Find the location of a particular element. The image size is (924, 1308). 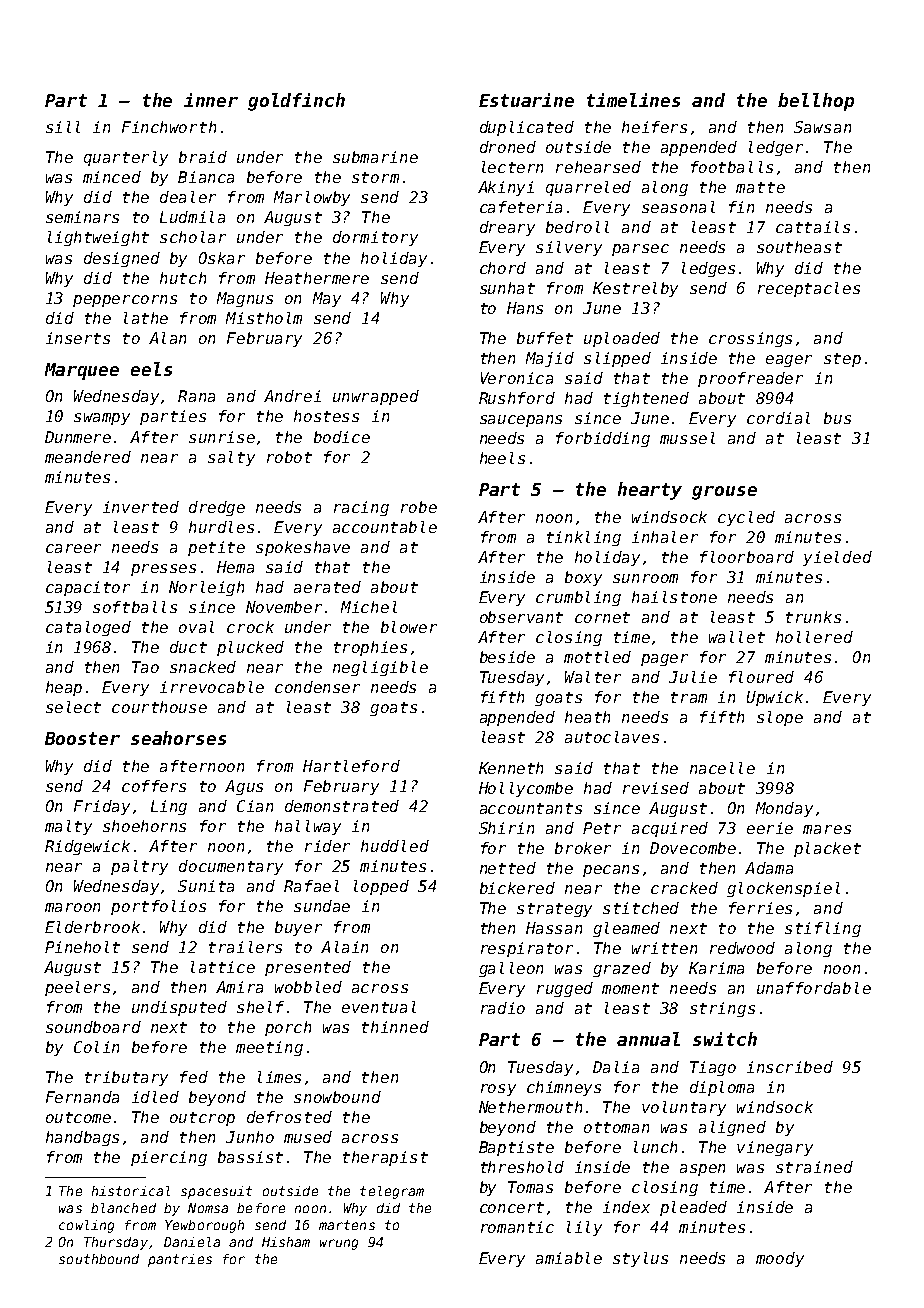

inhaler is located at coordinates (665, 537).
